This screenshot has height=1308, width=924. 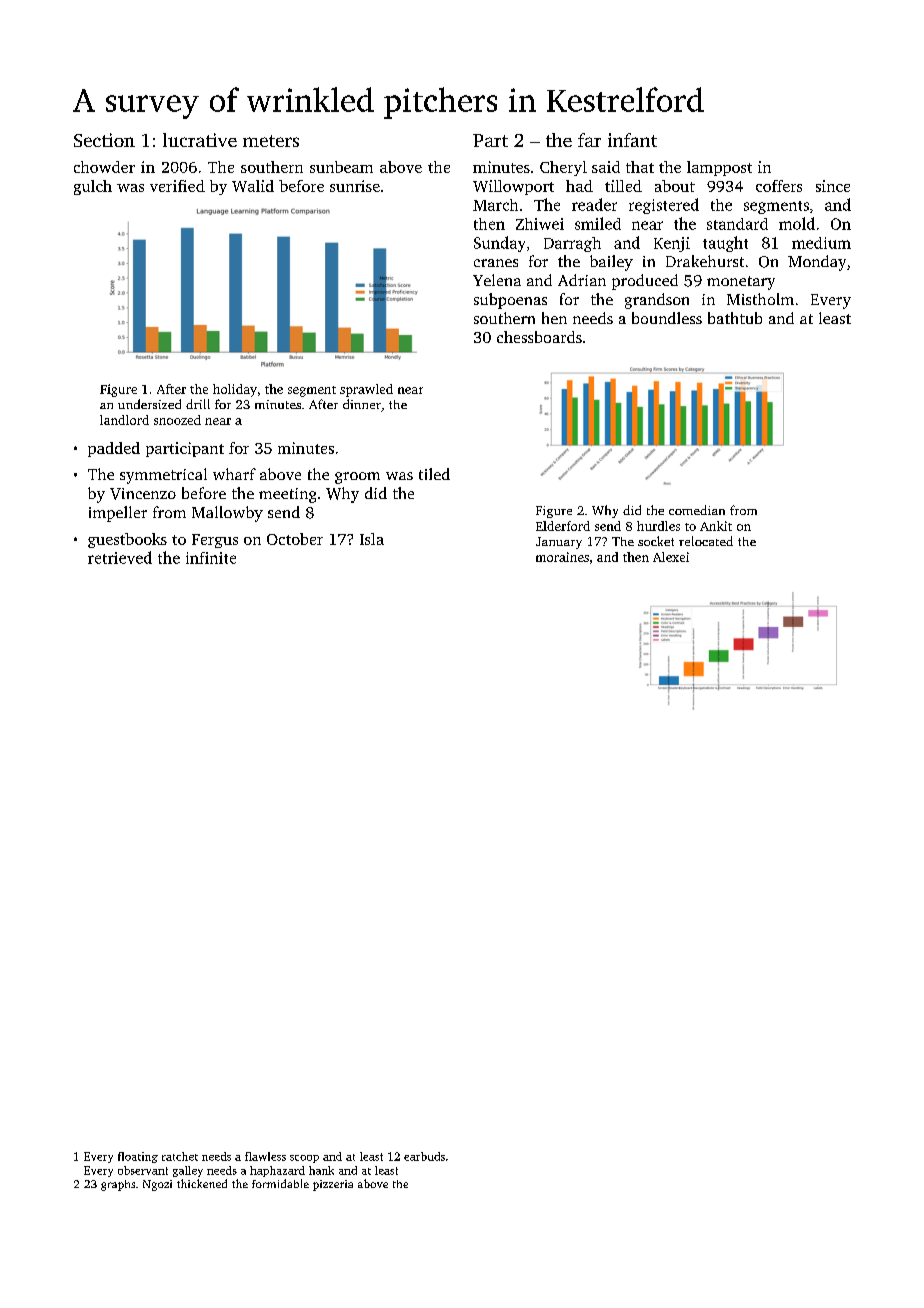 I want to click on infant, so click(x=632, y=140).
